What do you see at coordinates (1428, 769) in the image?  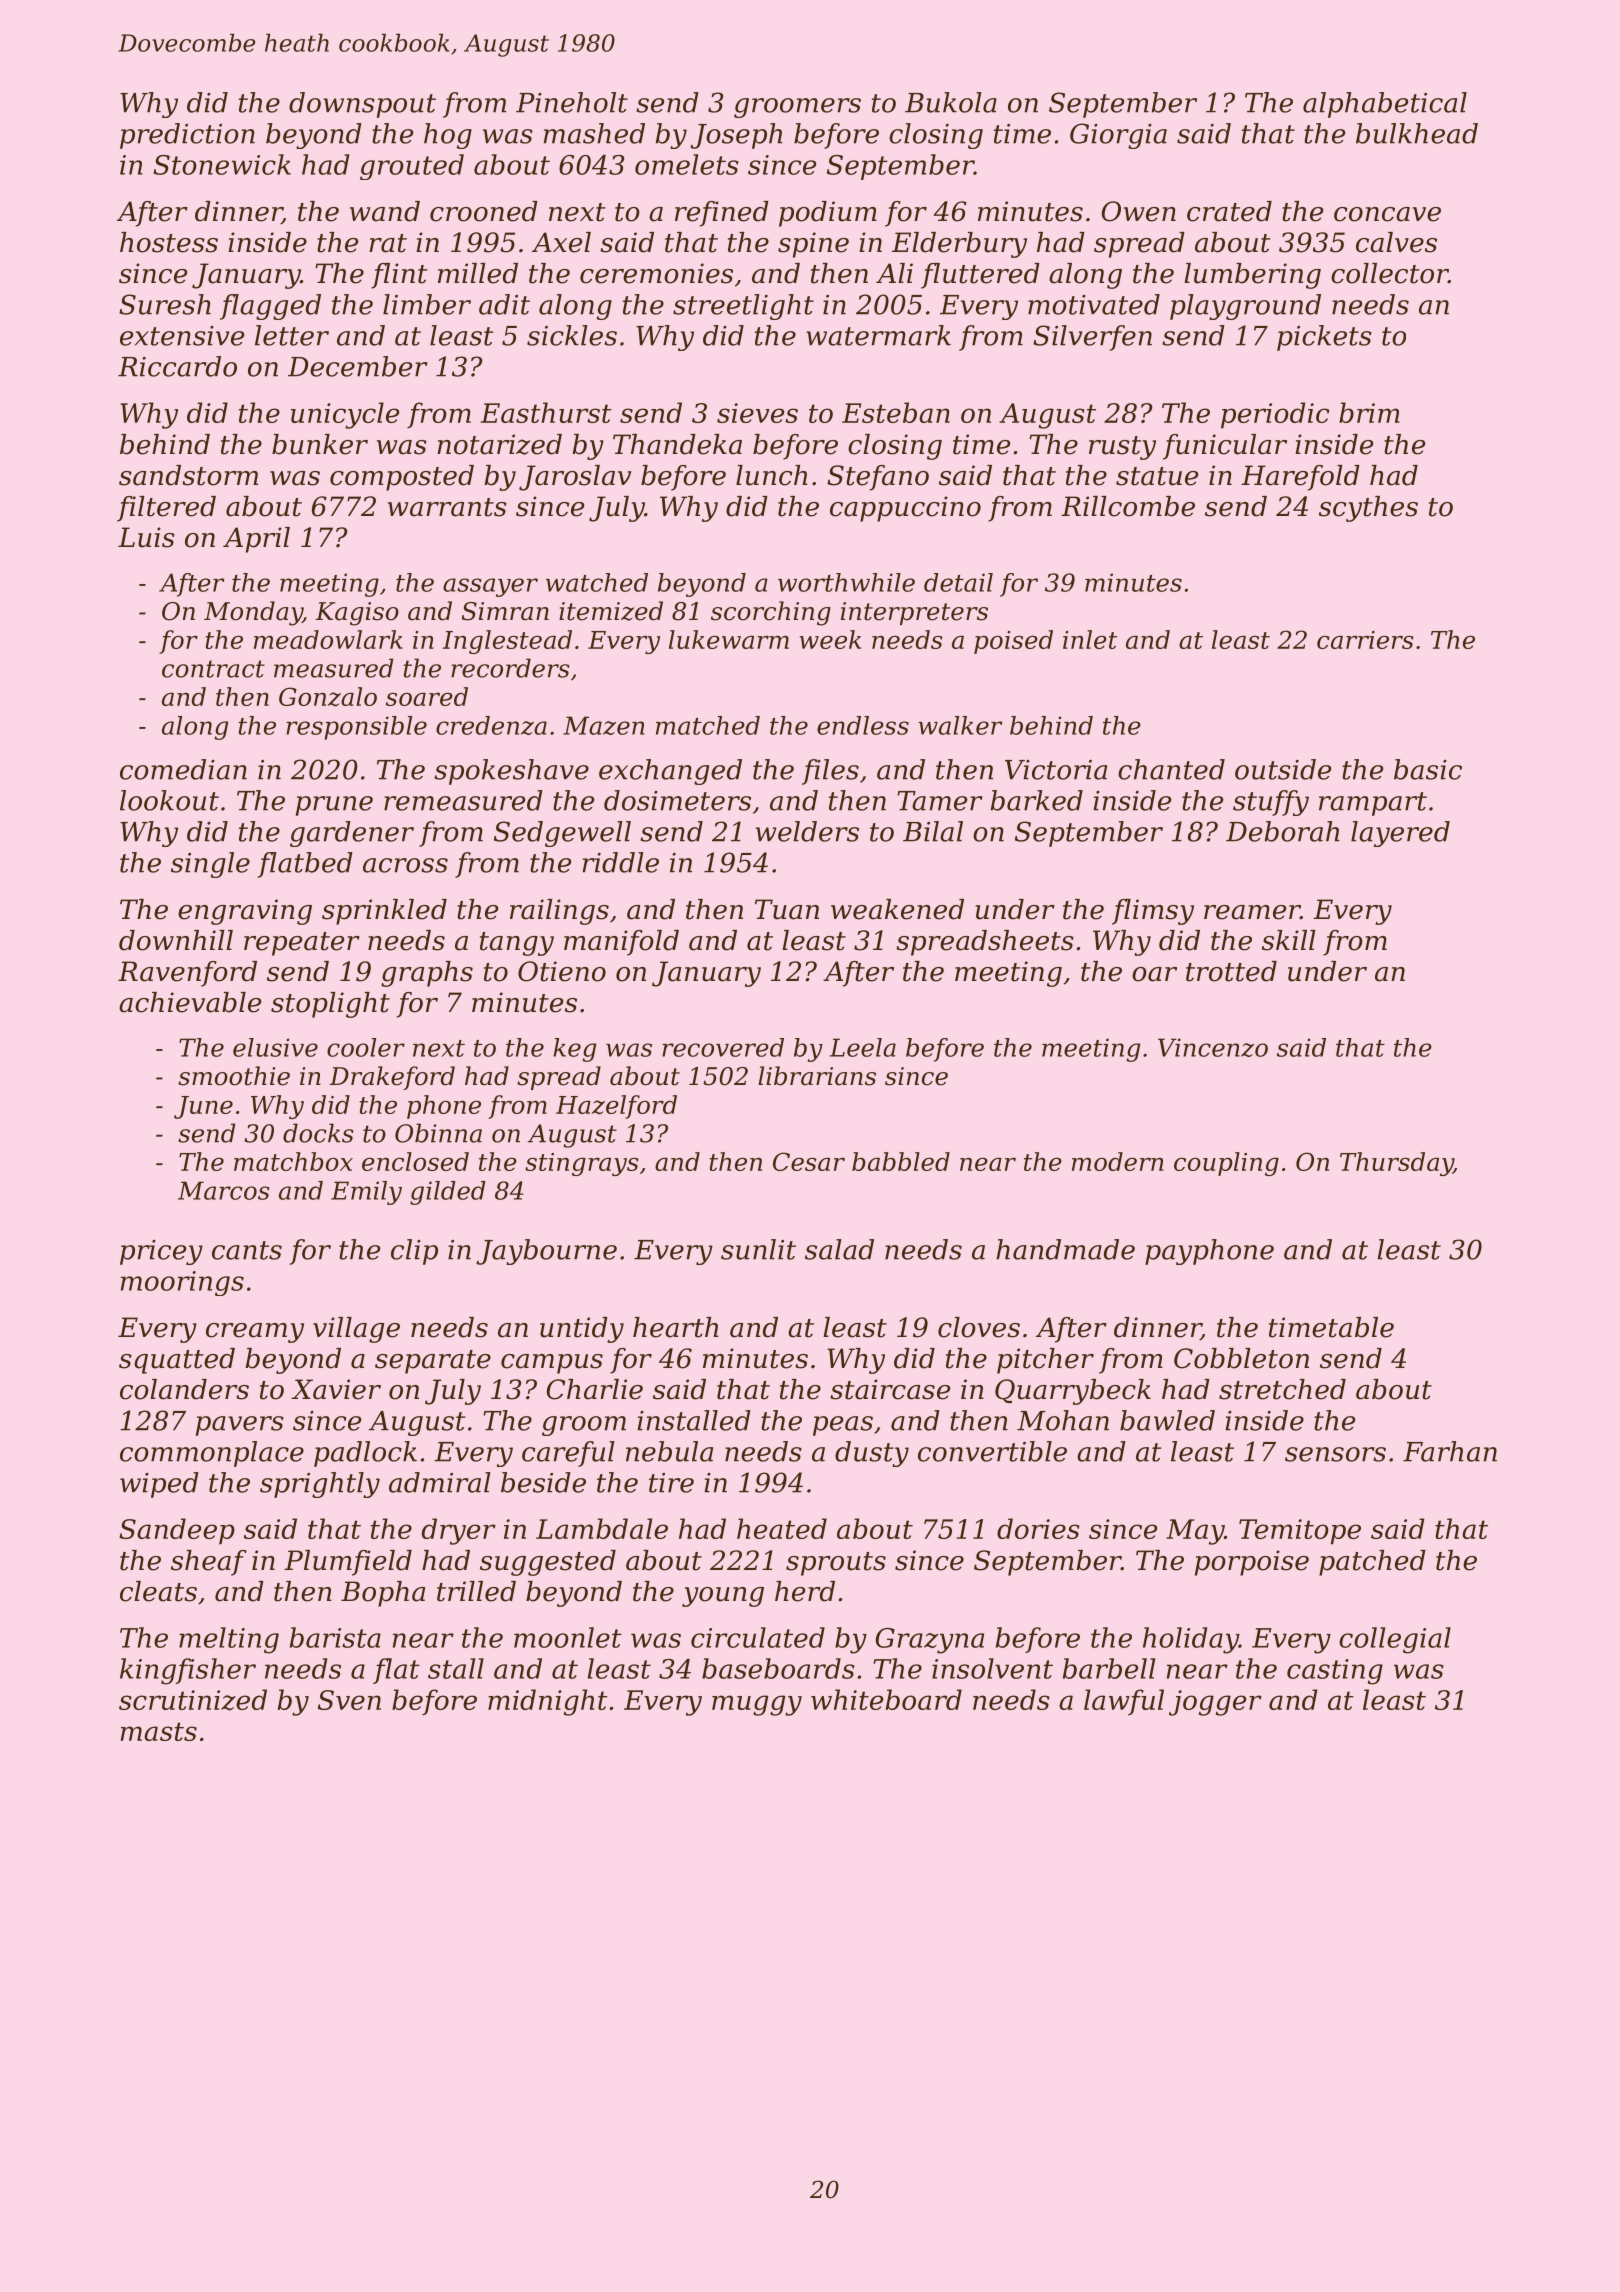 I see `basic` at bounding box center [1428, 769].
